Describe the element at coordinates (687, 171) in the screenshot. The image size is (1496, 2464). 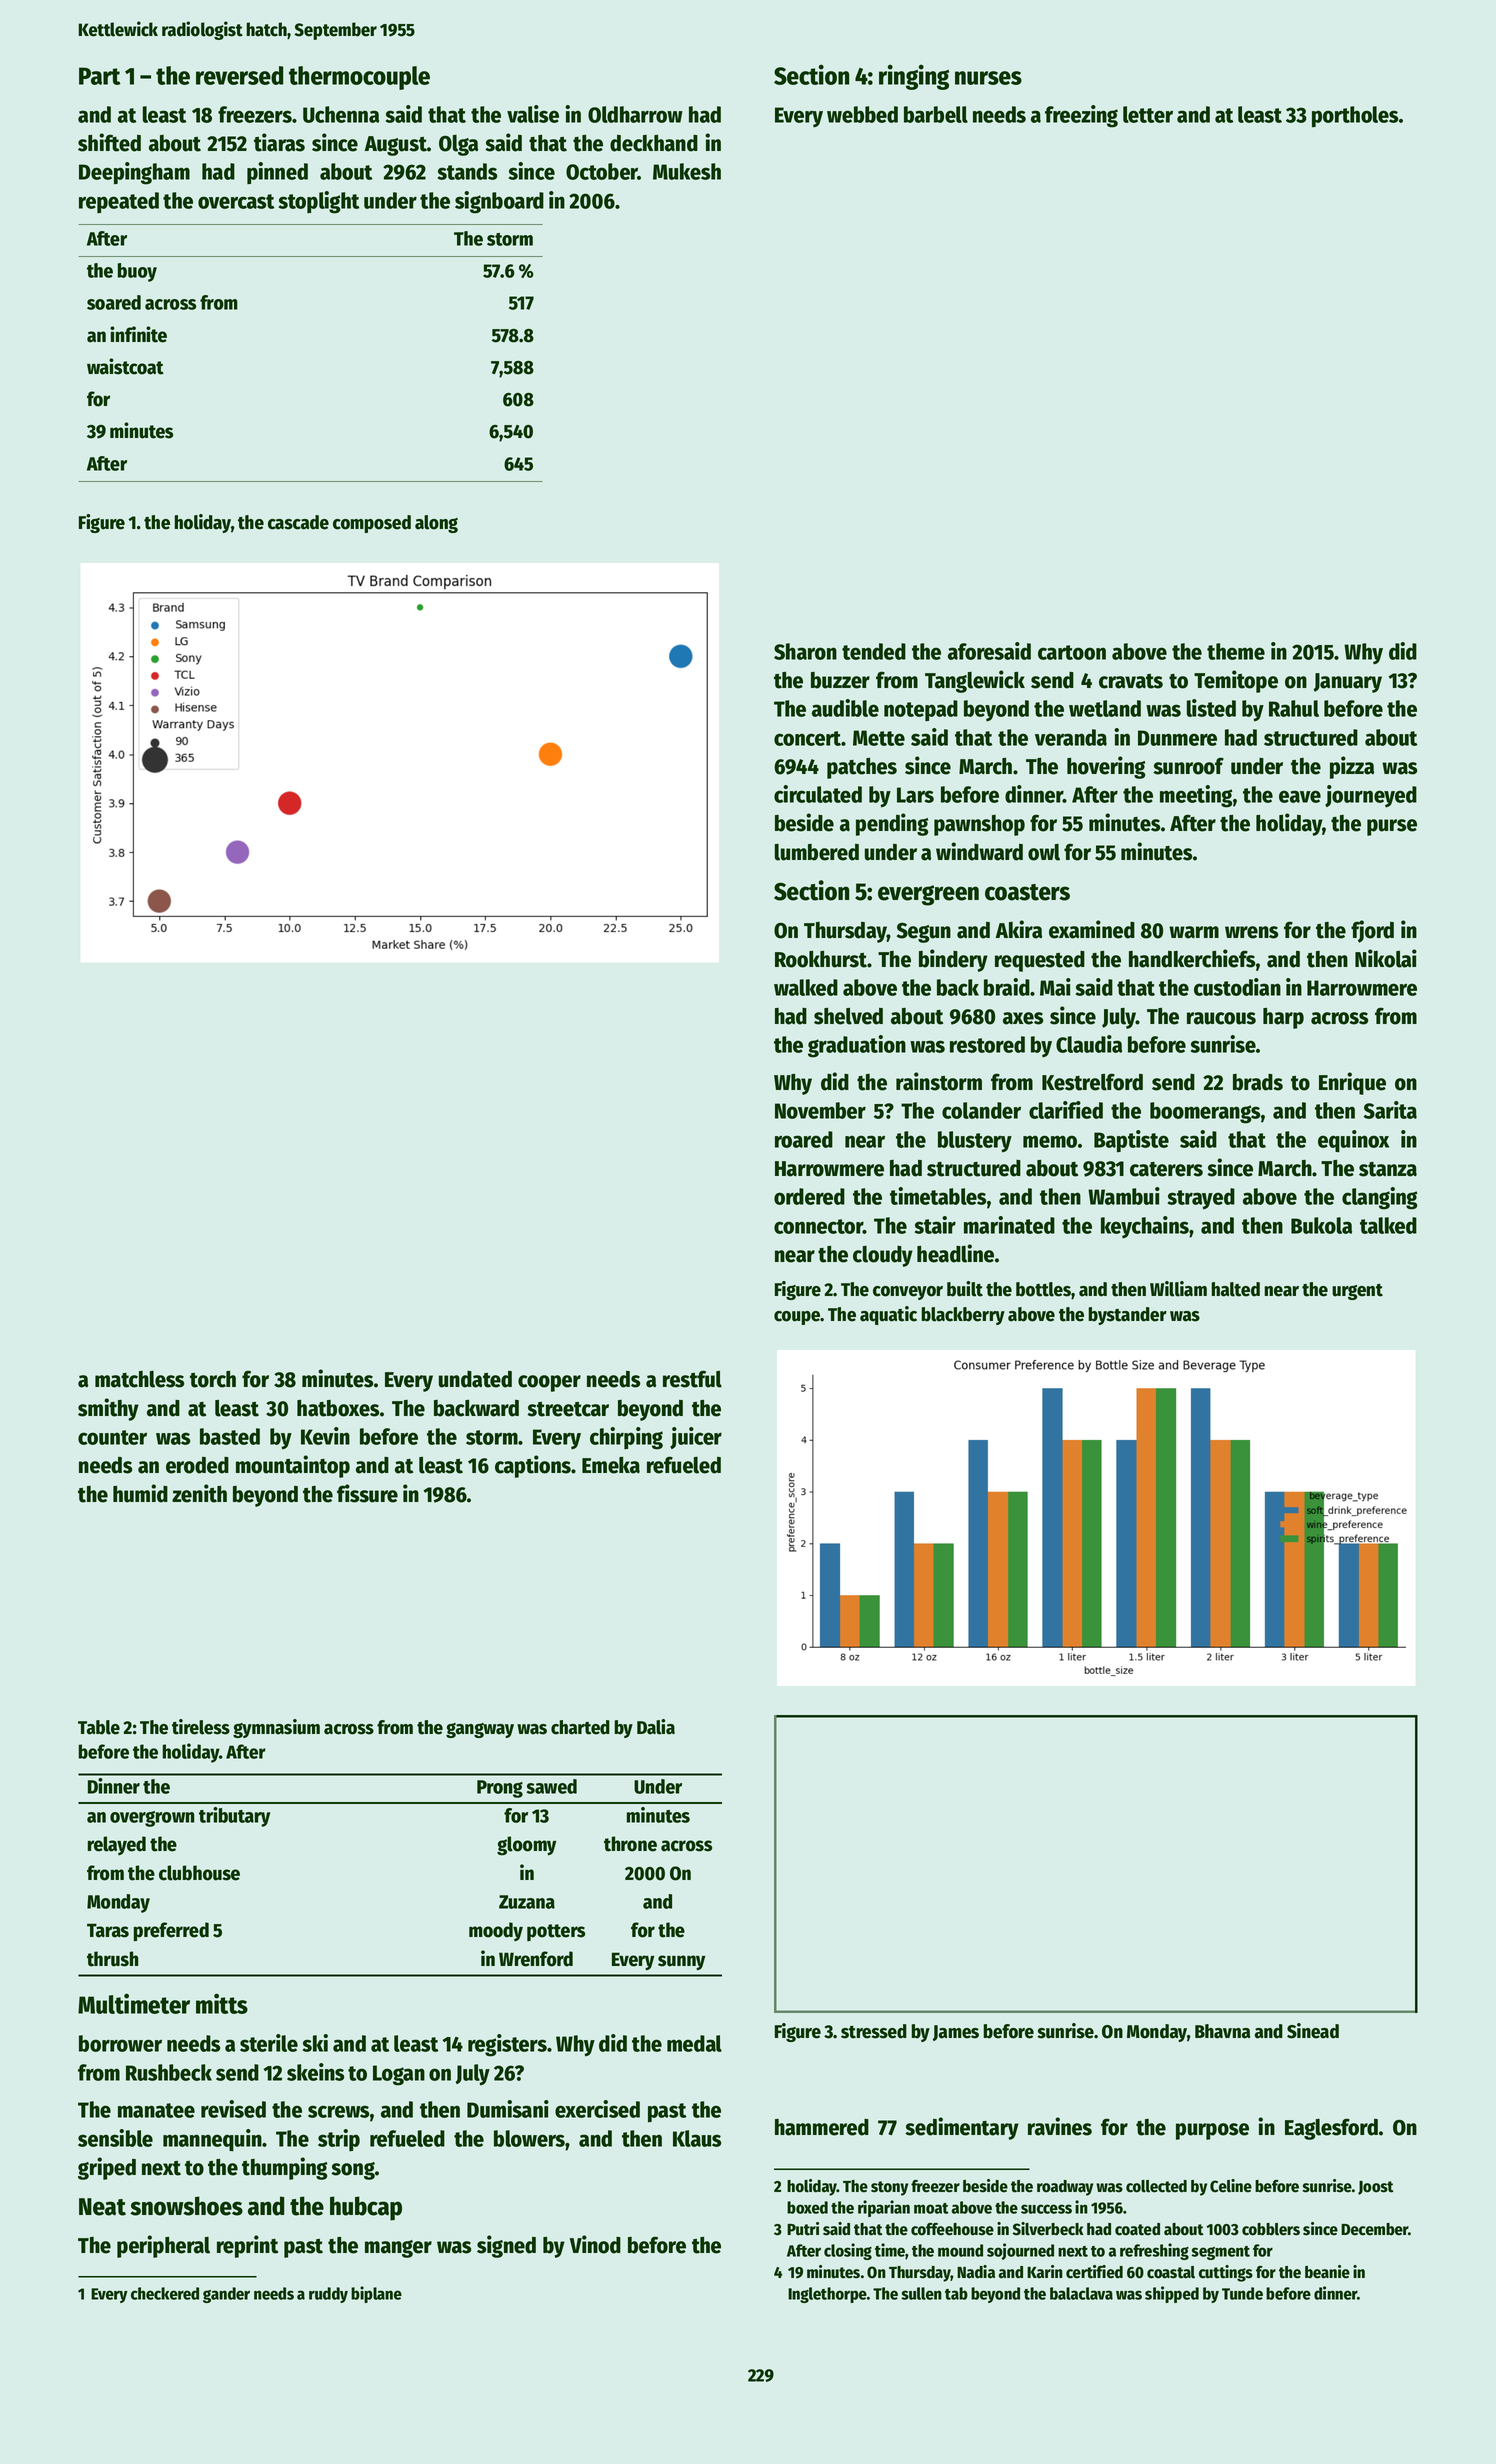
I see `Mukesh` at that location.
